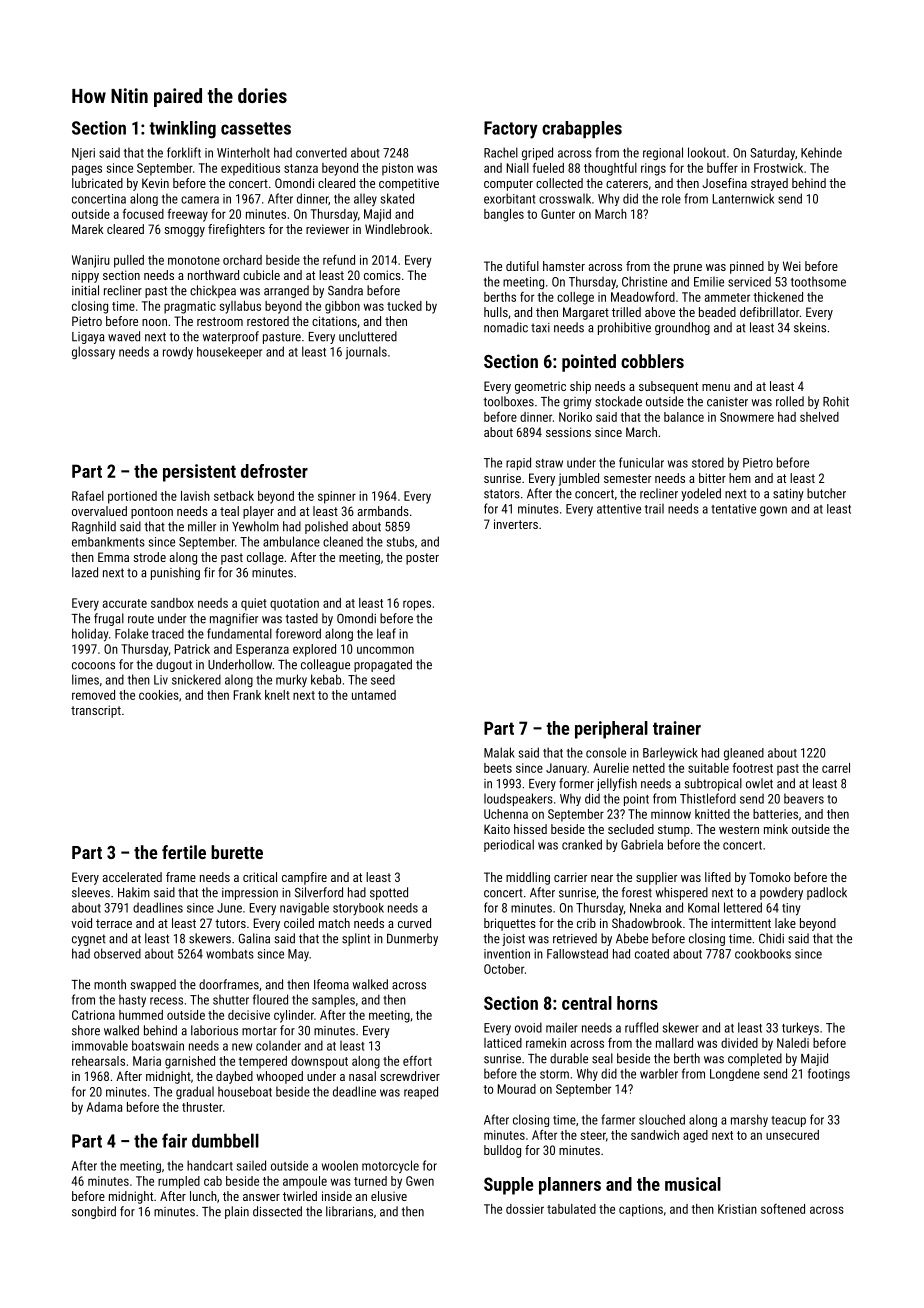  What do you see at coordinates (571, 1209) in the image?
I see `tabulated` at bounding box center [571, 1209].
